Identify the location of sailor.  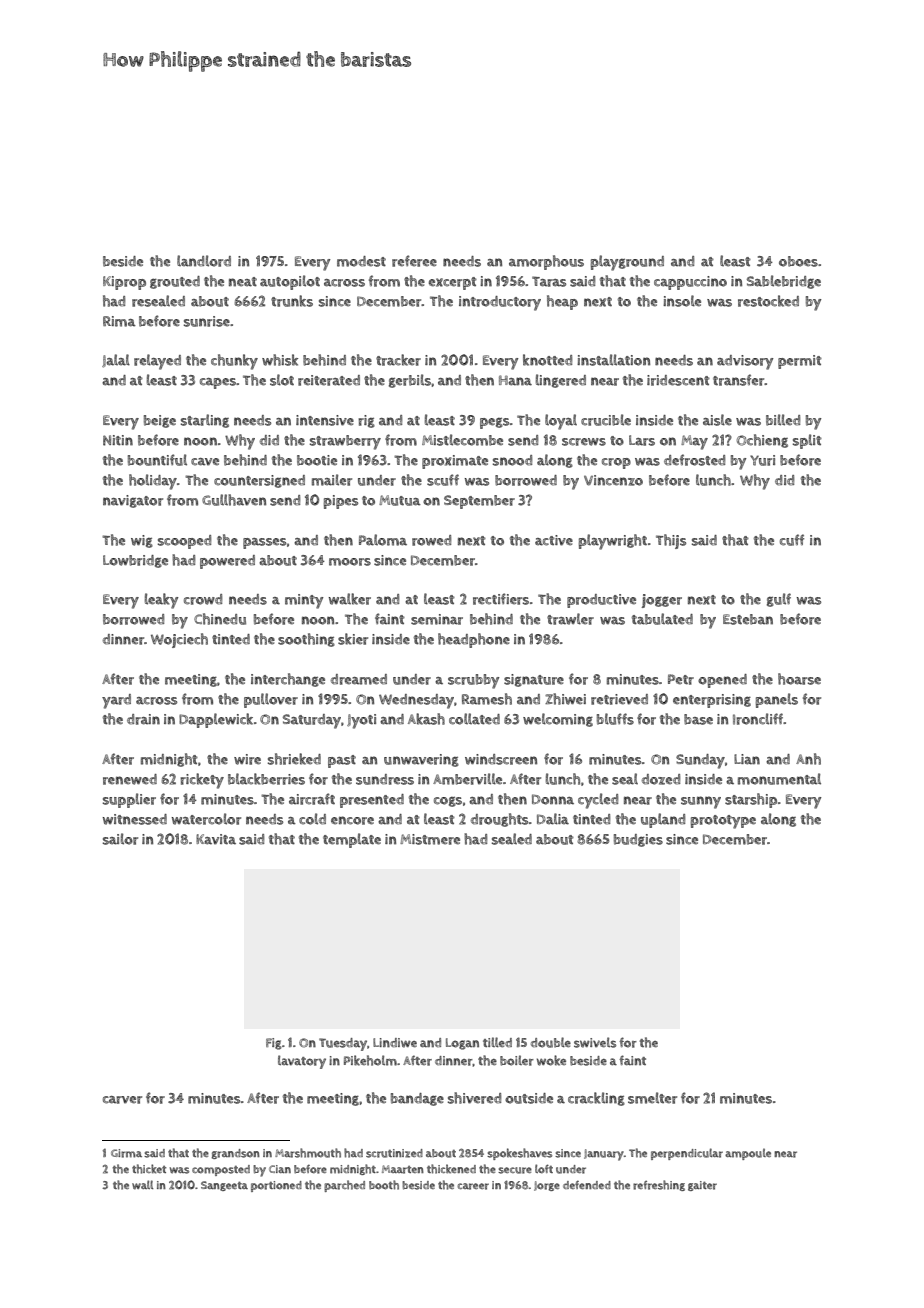
(120, 839).
